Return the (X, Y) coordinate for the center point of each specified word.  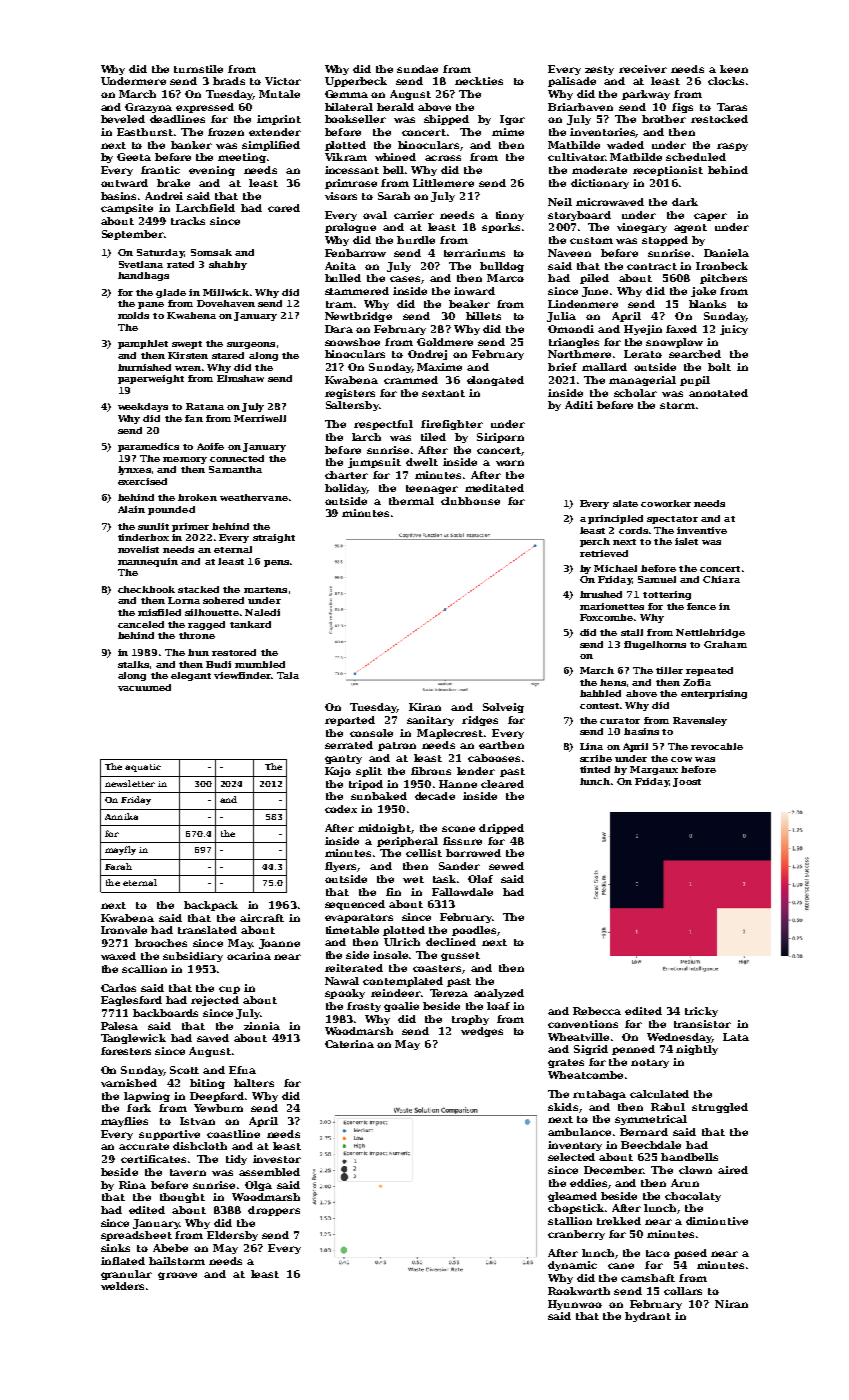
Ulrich (402, 942)
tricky (701, 1012)
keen (734, 69)
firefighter (452, 425)
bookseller (355, 119)
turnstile (198, 69)
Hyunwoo (575, 1305)
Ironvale (124, 930)
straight (274, 538)
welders (122, 1286)
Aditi (579, 405)
